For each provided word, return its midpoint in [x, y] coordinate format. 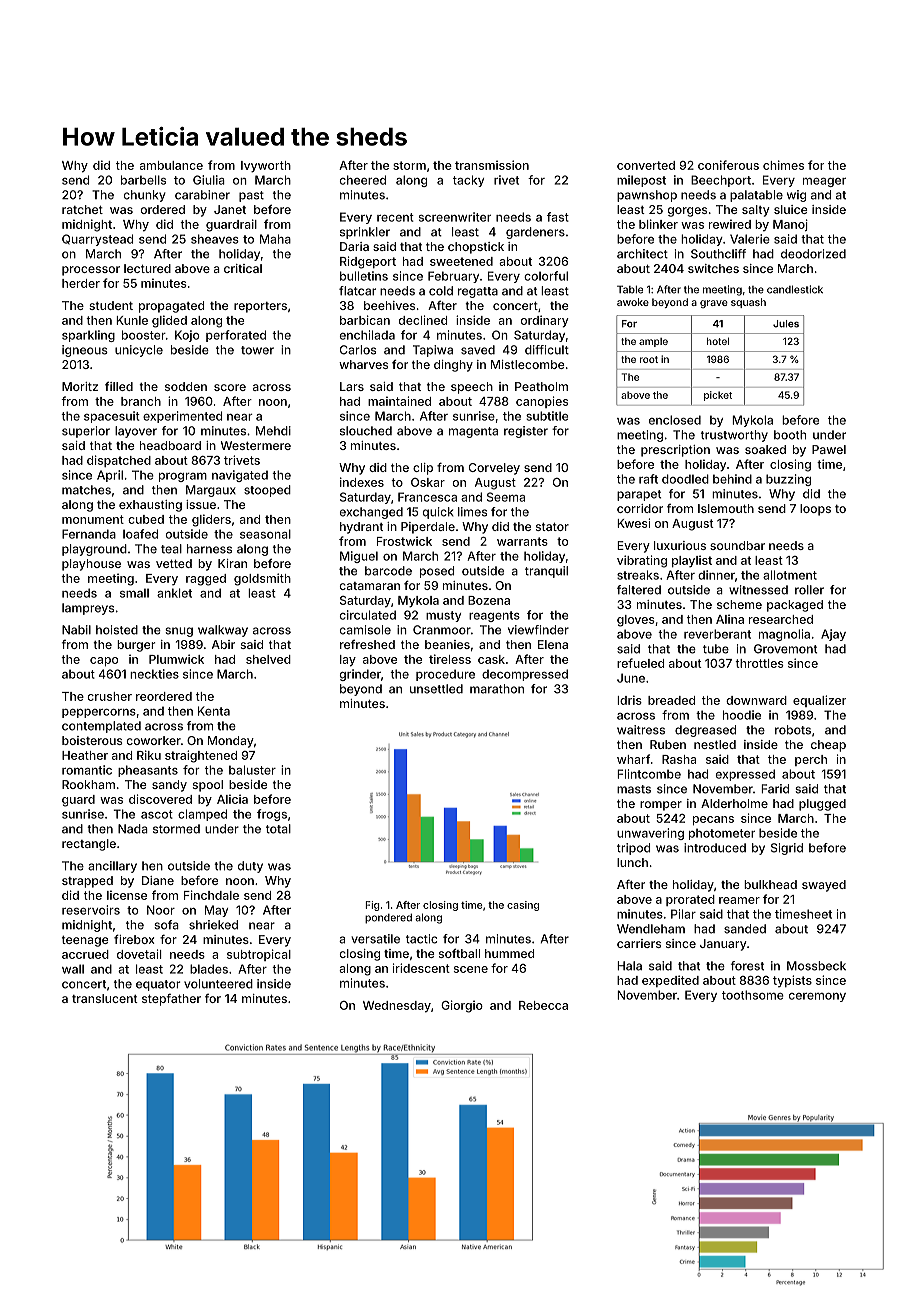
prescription [675, 451]
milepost [641, 181]
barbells [143, 180]
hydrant [361, 528]
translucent [105, 998]
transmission [492, 165]
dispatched [119, 461]
